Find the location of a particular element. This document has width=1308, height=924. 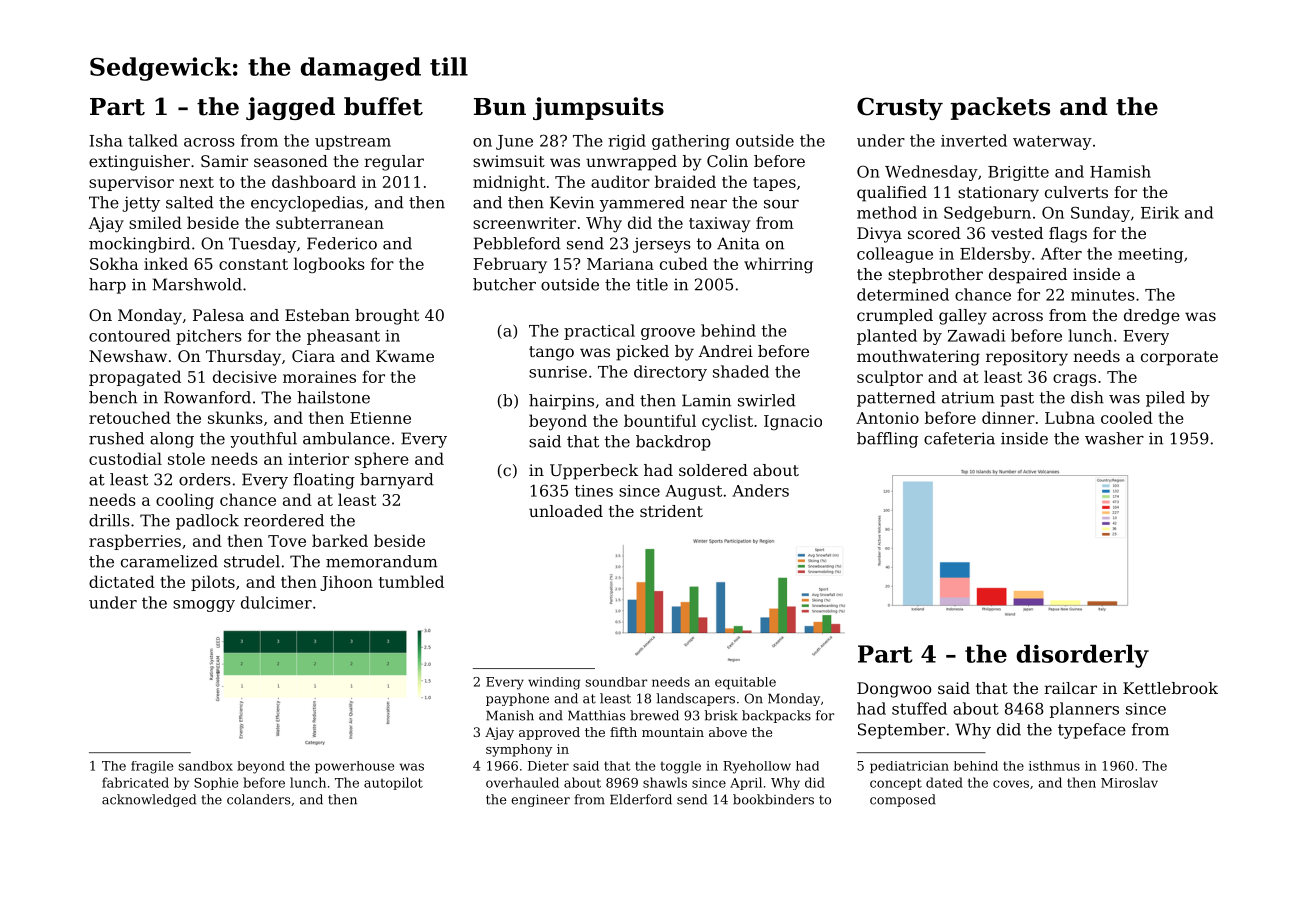

sour is located at coordinates (781, 204).
